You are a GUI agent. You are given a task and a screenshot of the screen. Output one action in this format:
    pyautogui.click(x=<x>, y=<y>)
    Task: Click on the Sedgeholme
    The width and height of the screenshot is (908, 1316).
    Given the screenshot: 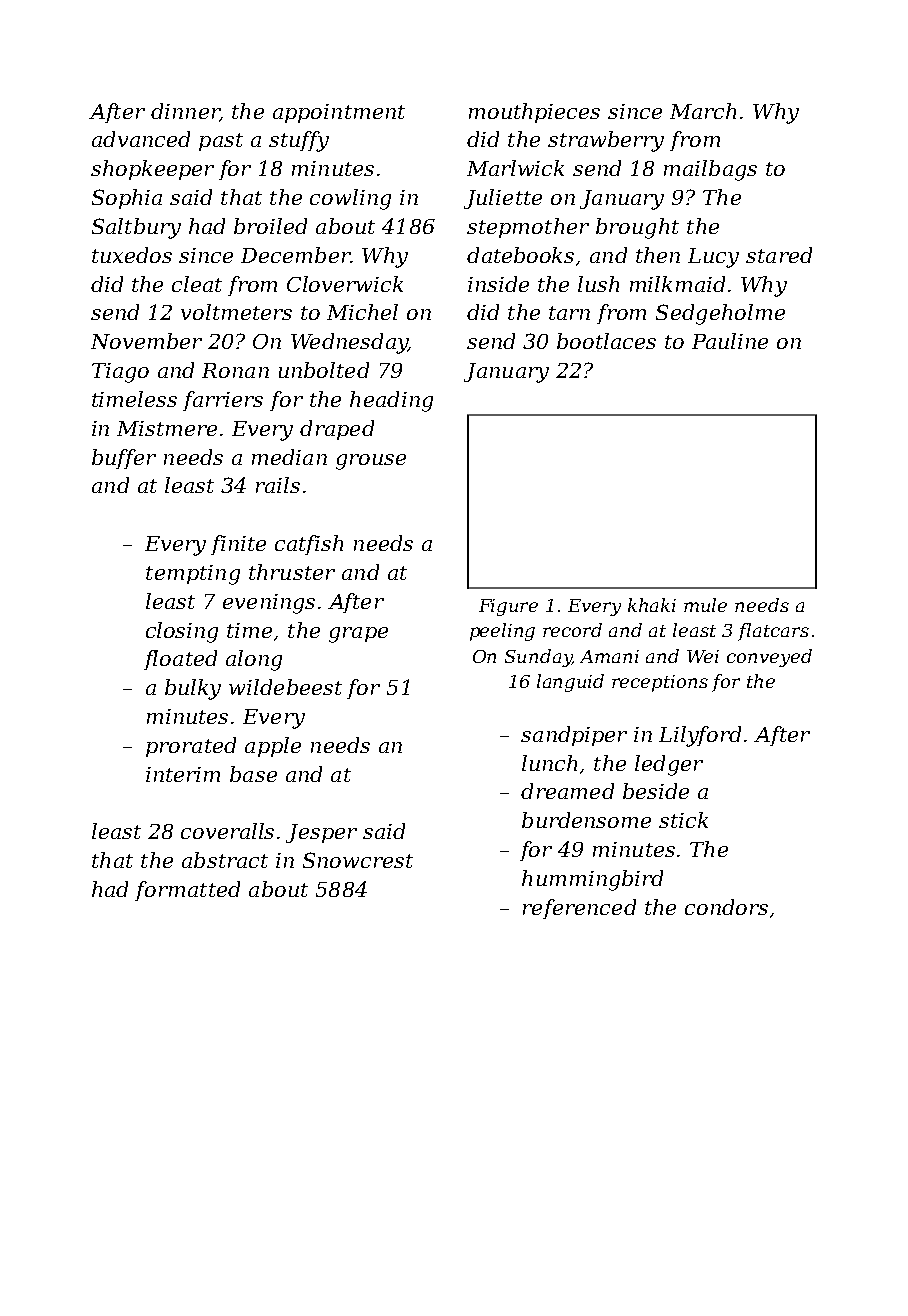 What is the action you would take?
    pyautogui.click(x=720, y=314)
